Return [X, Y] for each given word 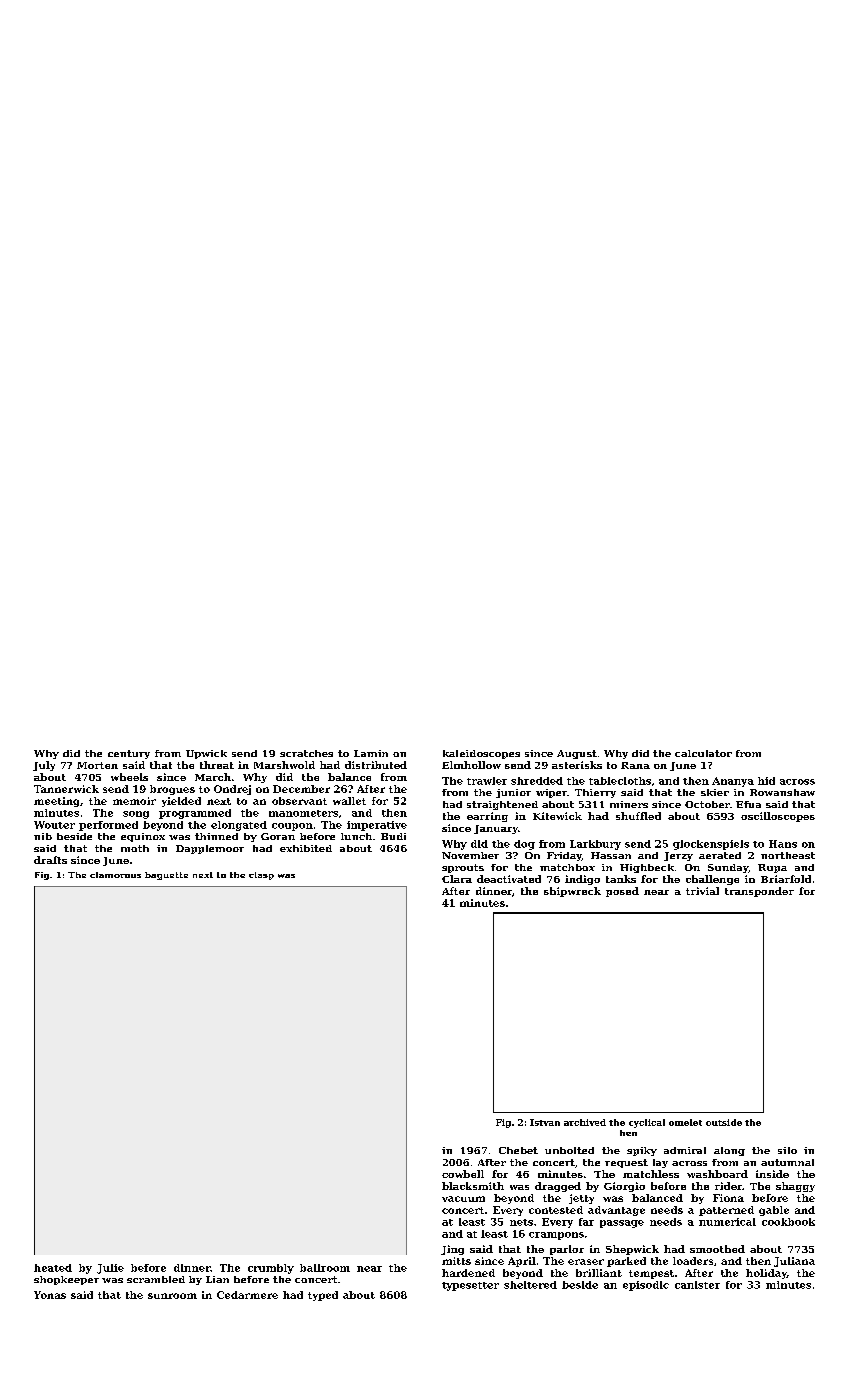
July [44, 766]
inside [772, 1174]
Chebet [518, 1150]
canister [697, 1285]
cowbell [463, 1174]
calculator [703, 753]
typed [323, 1296]
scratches [306, 753]
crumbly [271, 1269]
